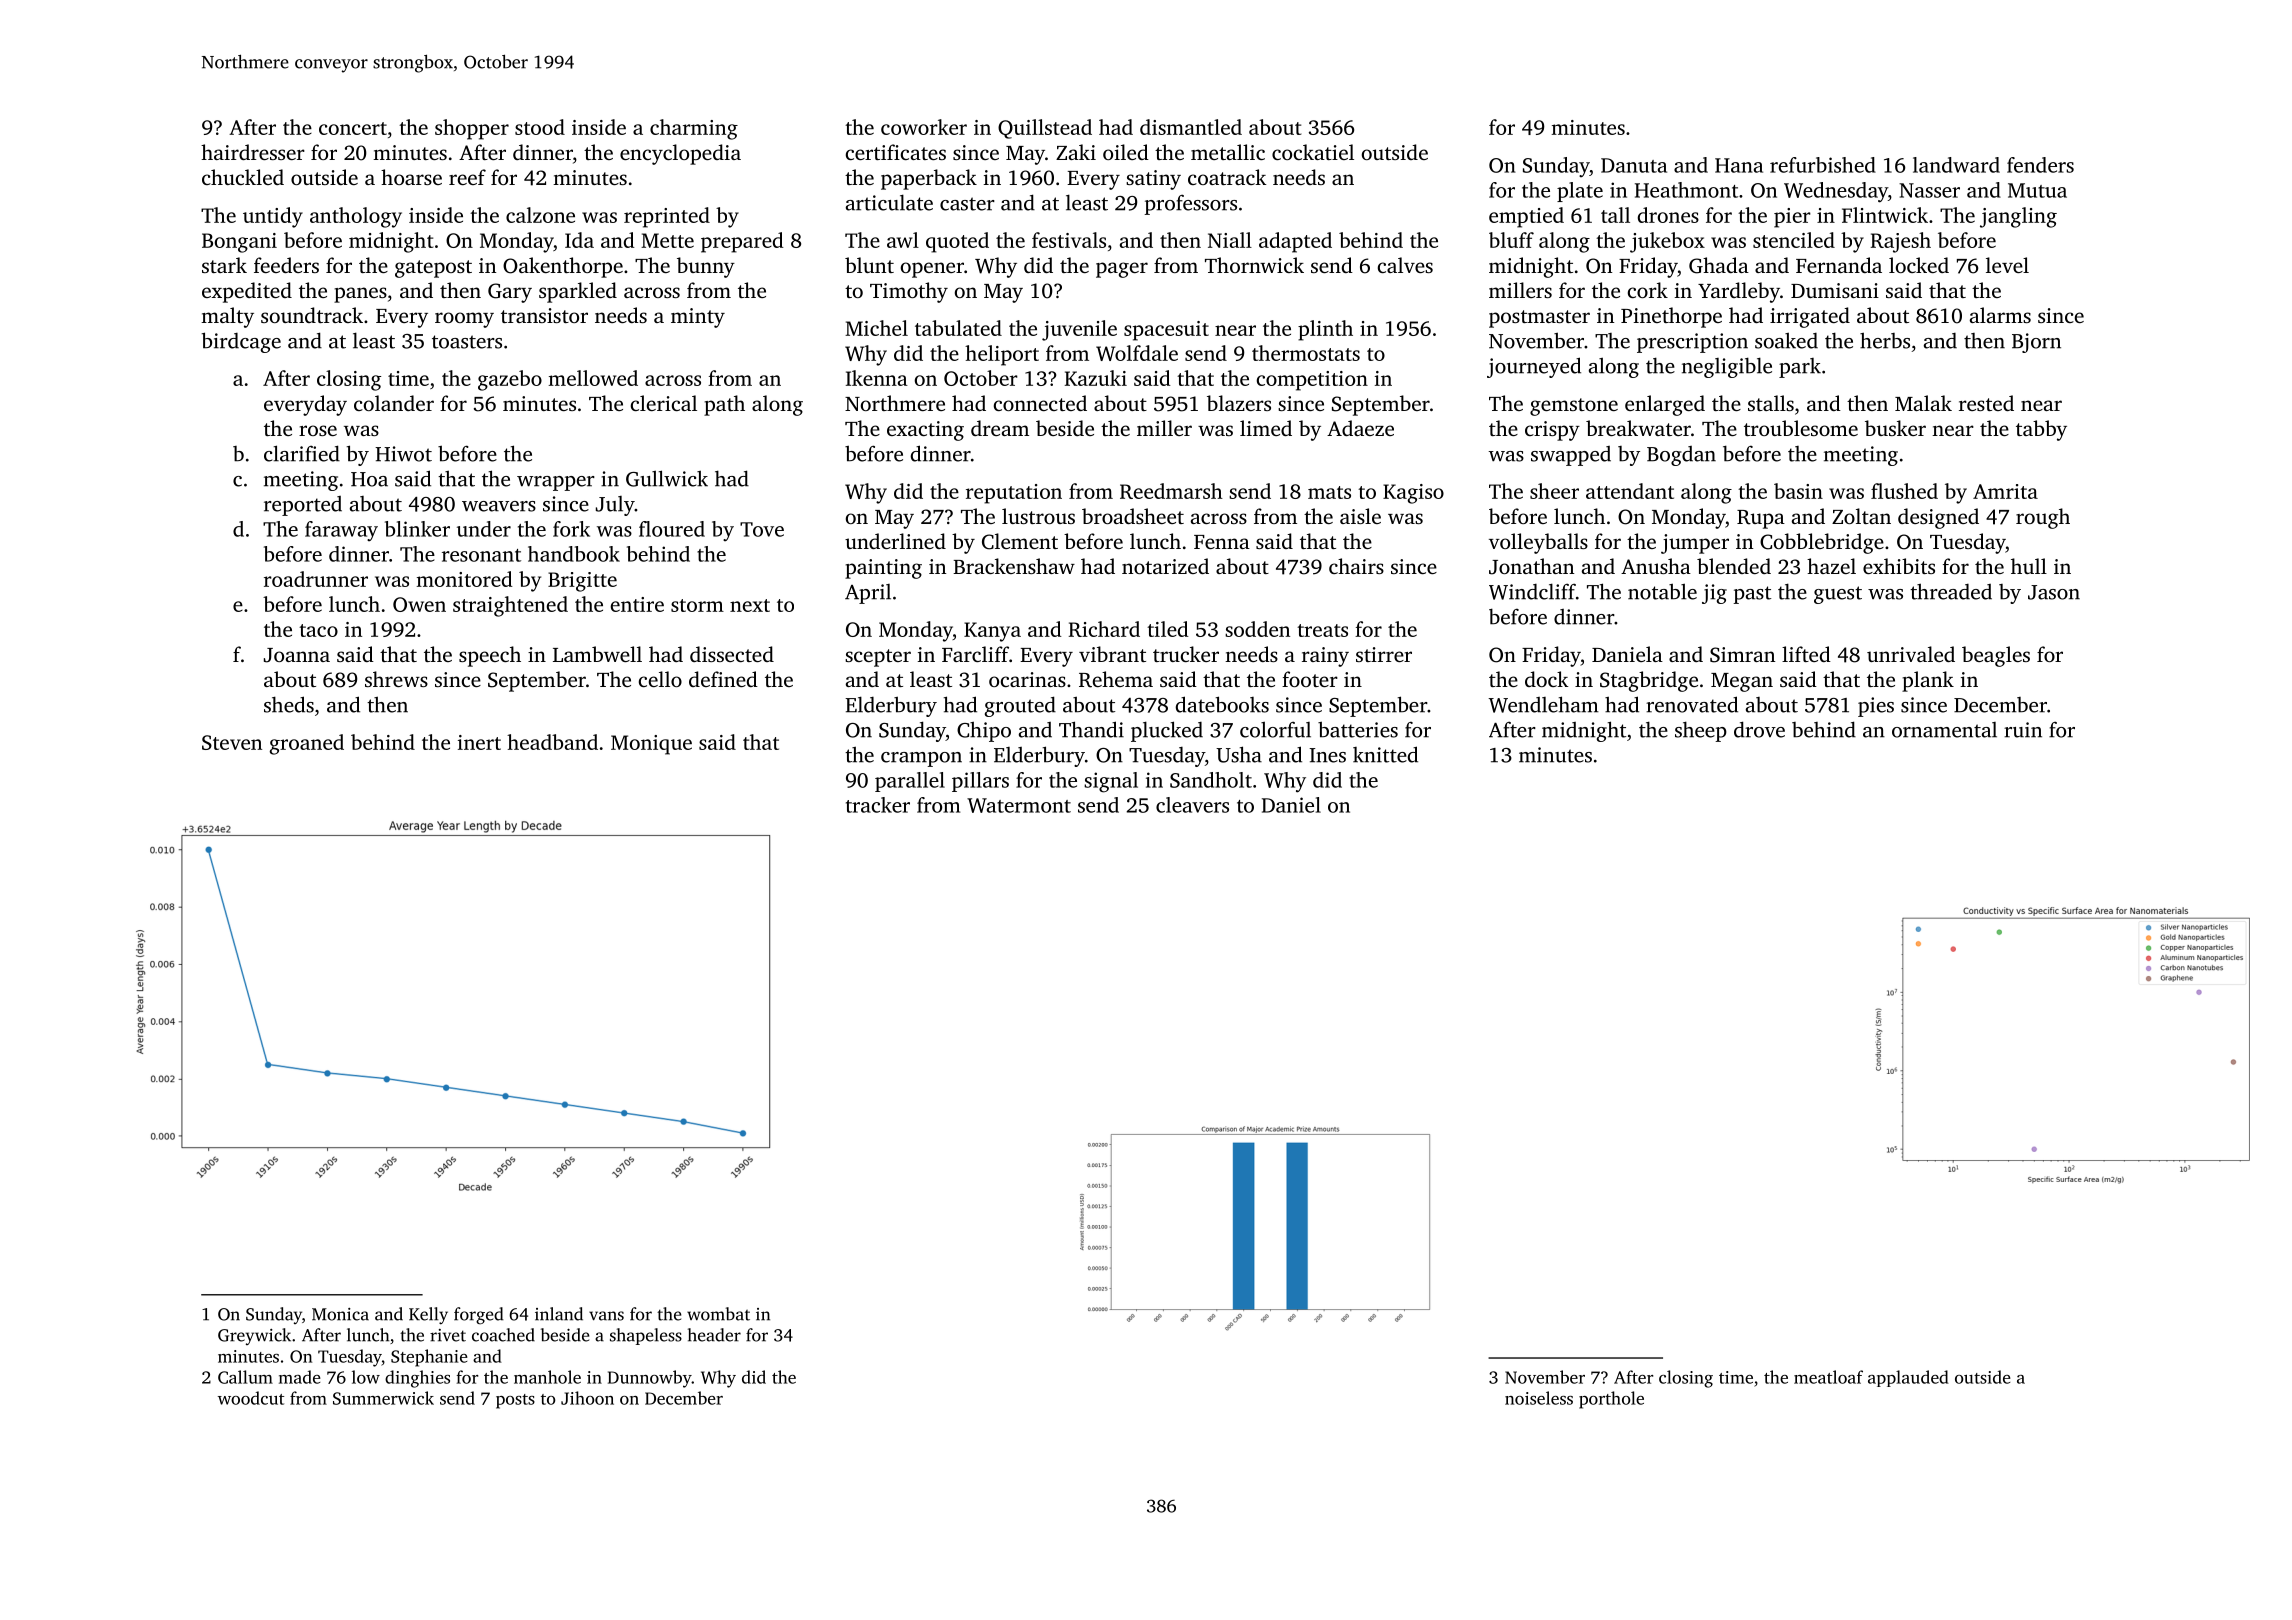 This screenshot has width=2292, height=1620. I want to click on applauded, so click(1908, 1378).
